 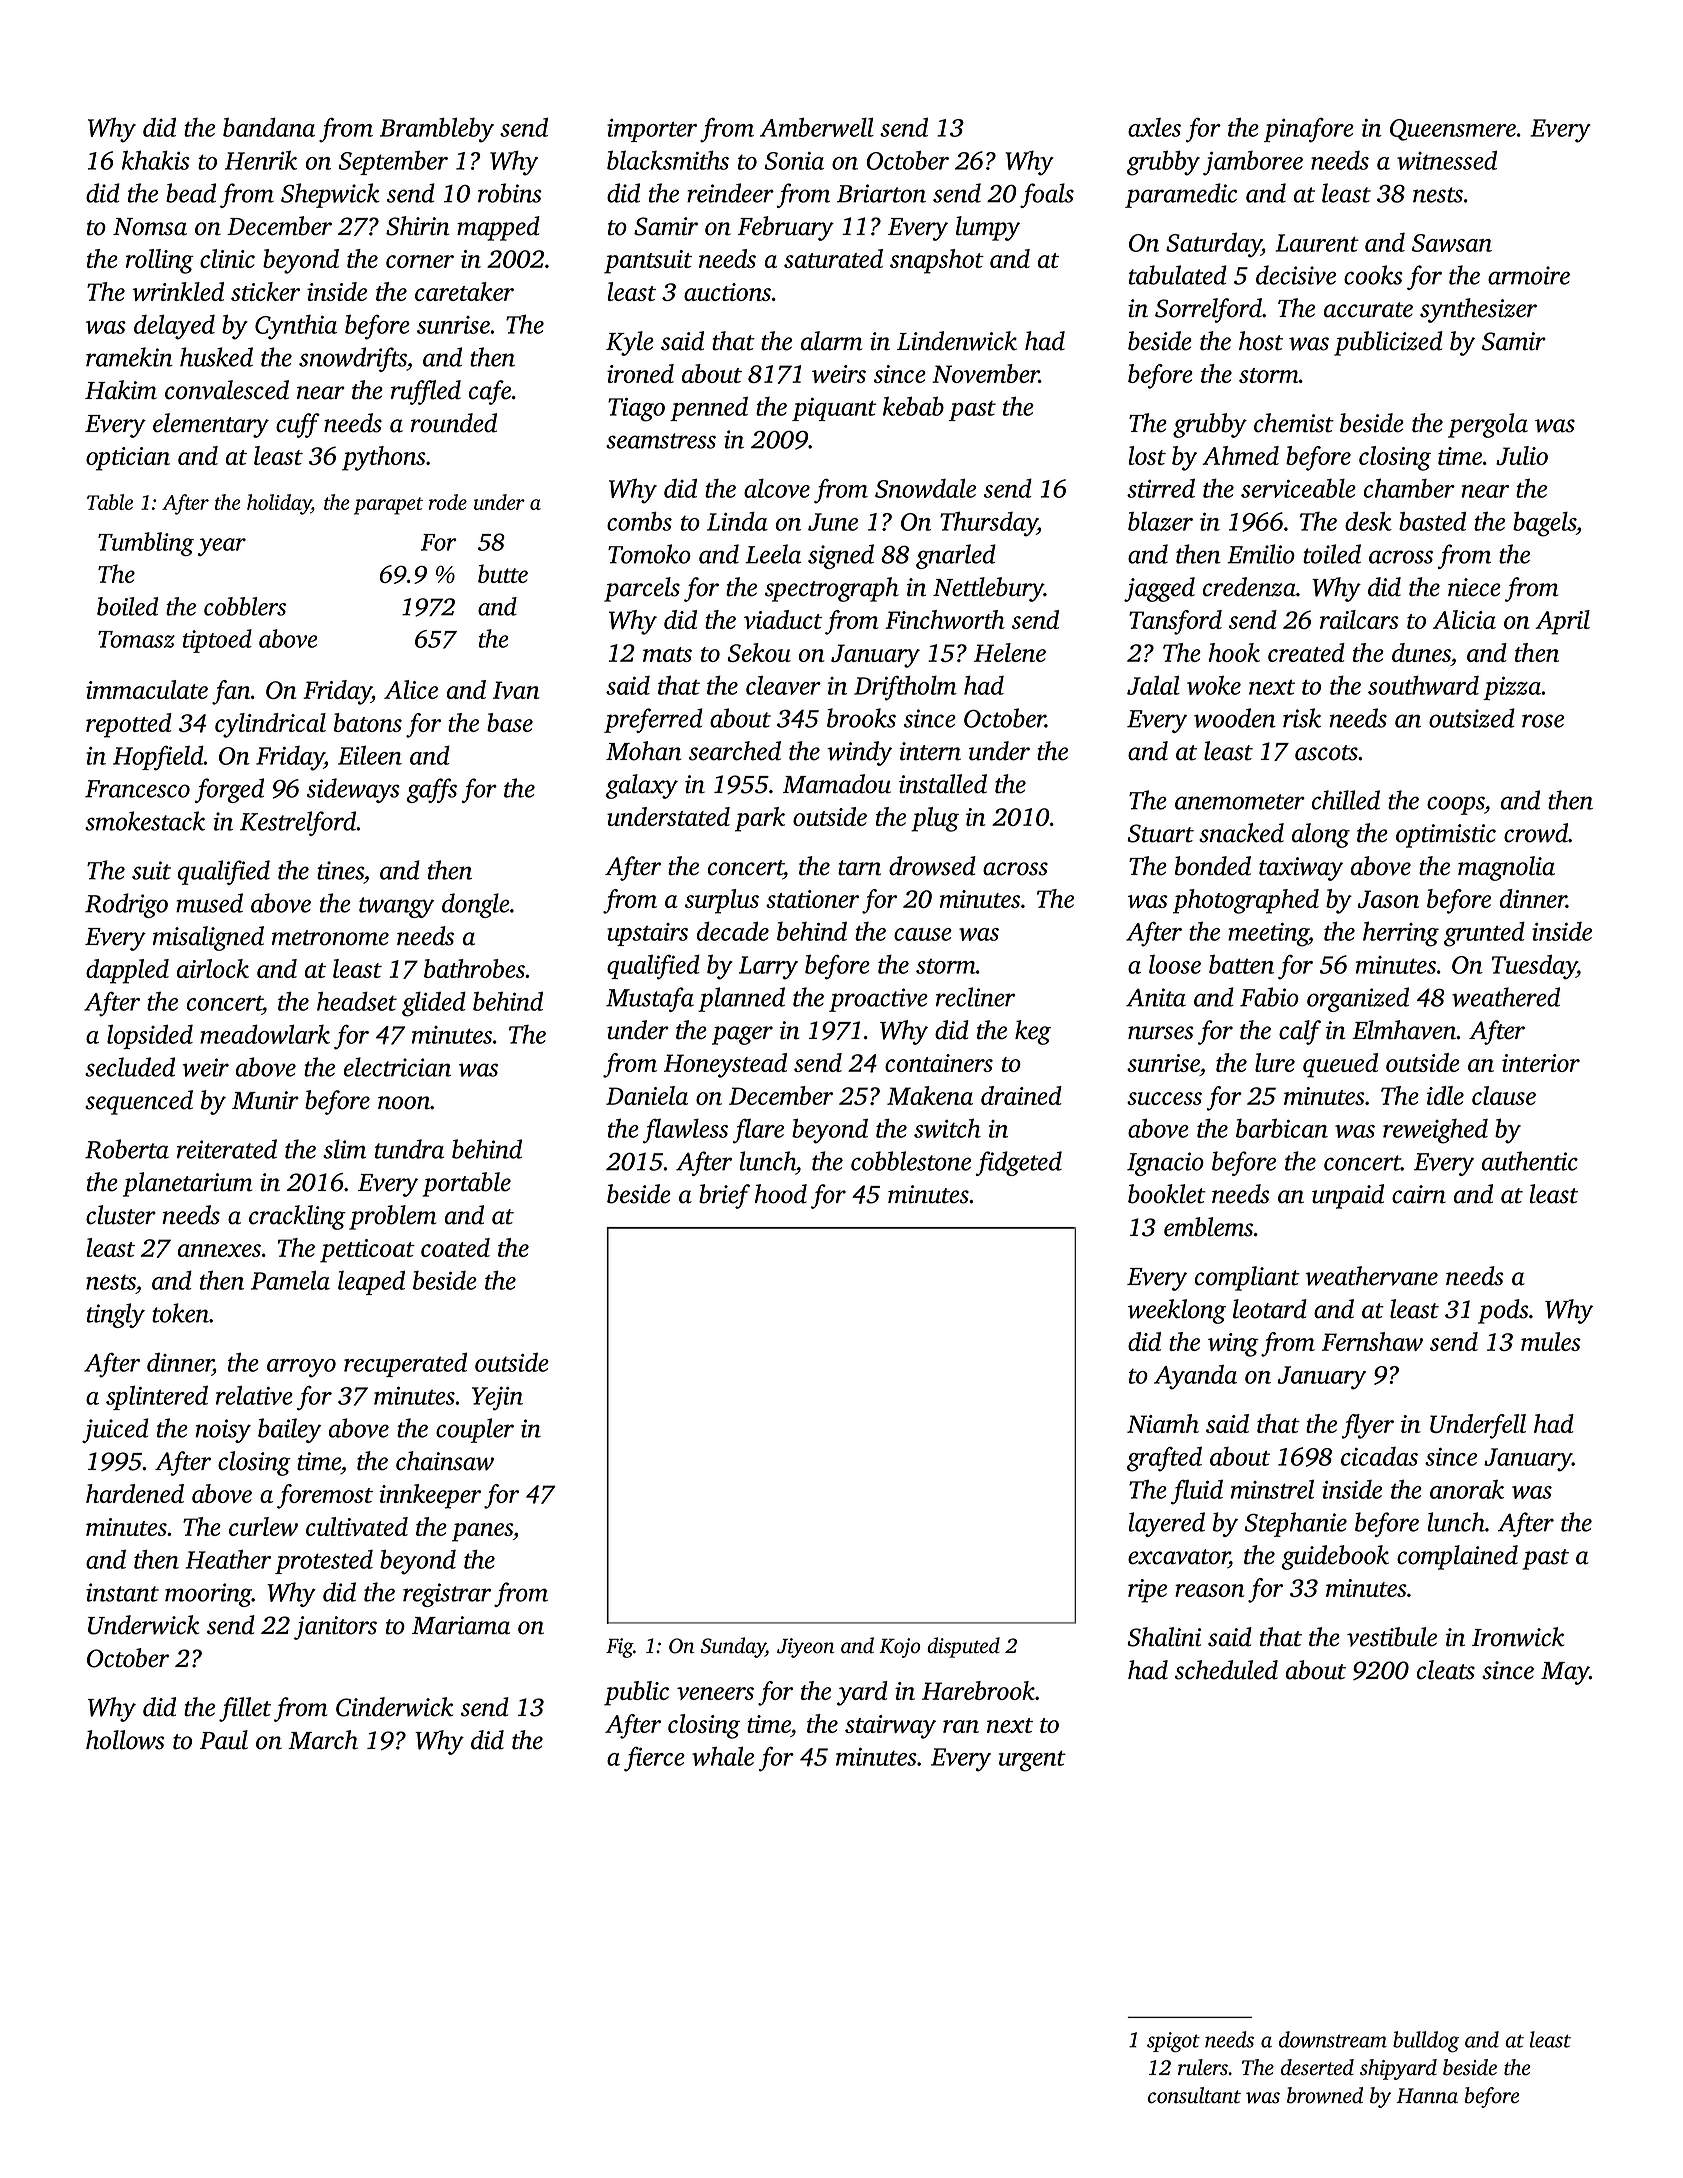 I want to click on Tuesday, so click(x=1534, y=967).
